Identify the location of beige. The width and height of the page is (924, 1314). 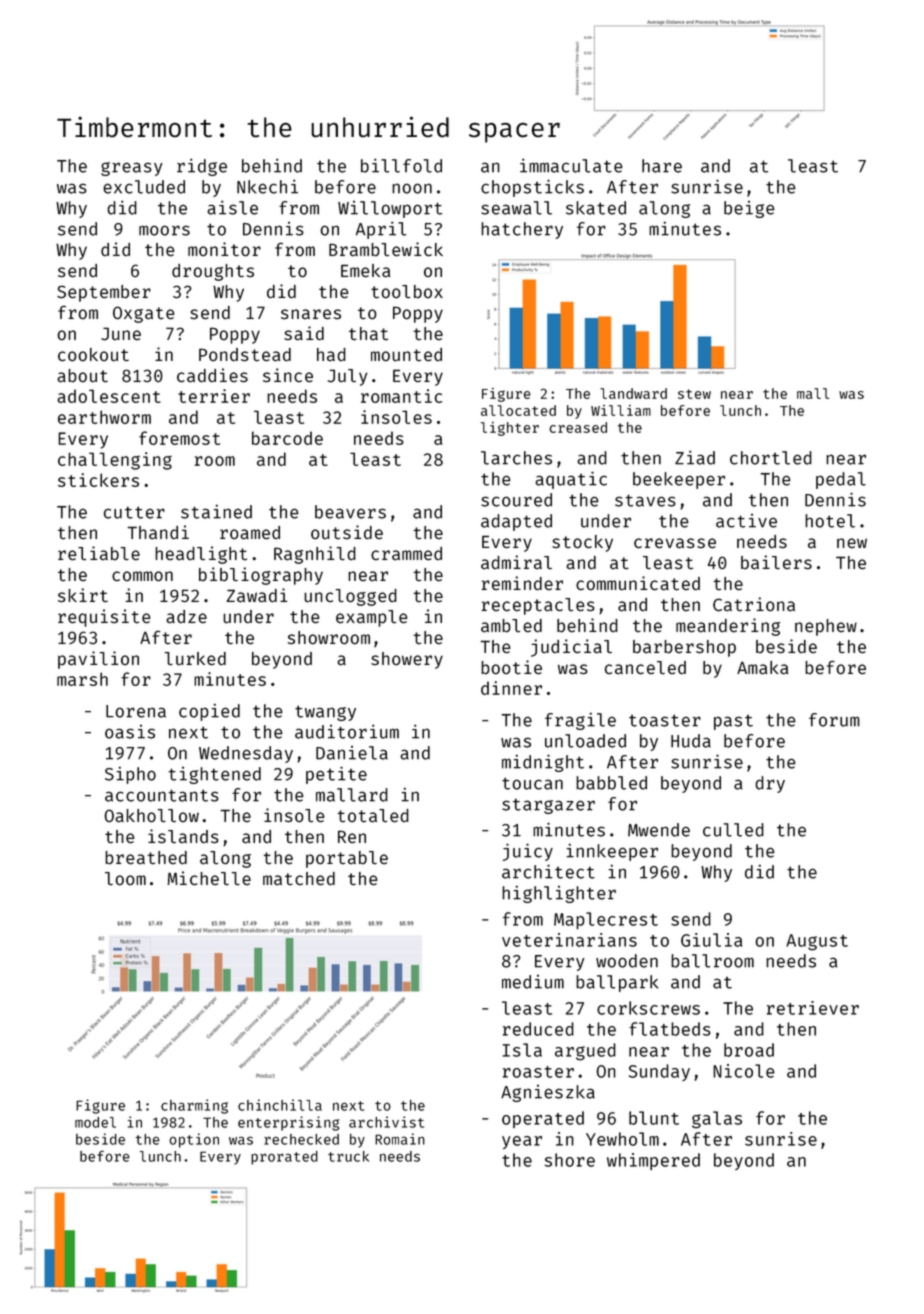
(749, 209).
